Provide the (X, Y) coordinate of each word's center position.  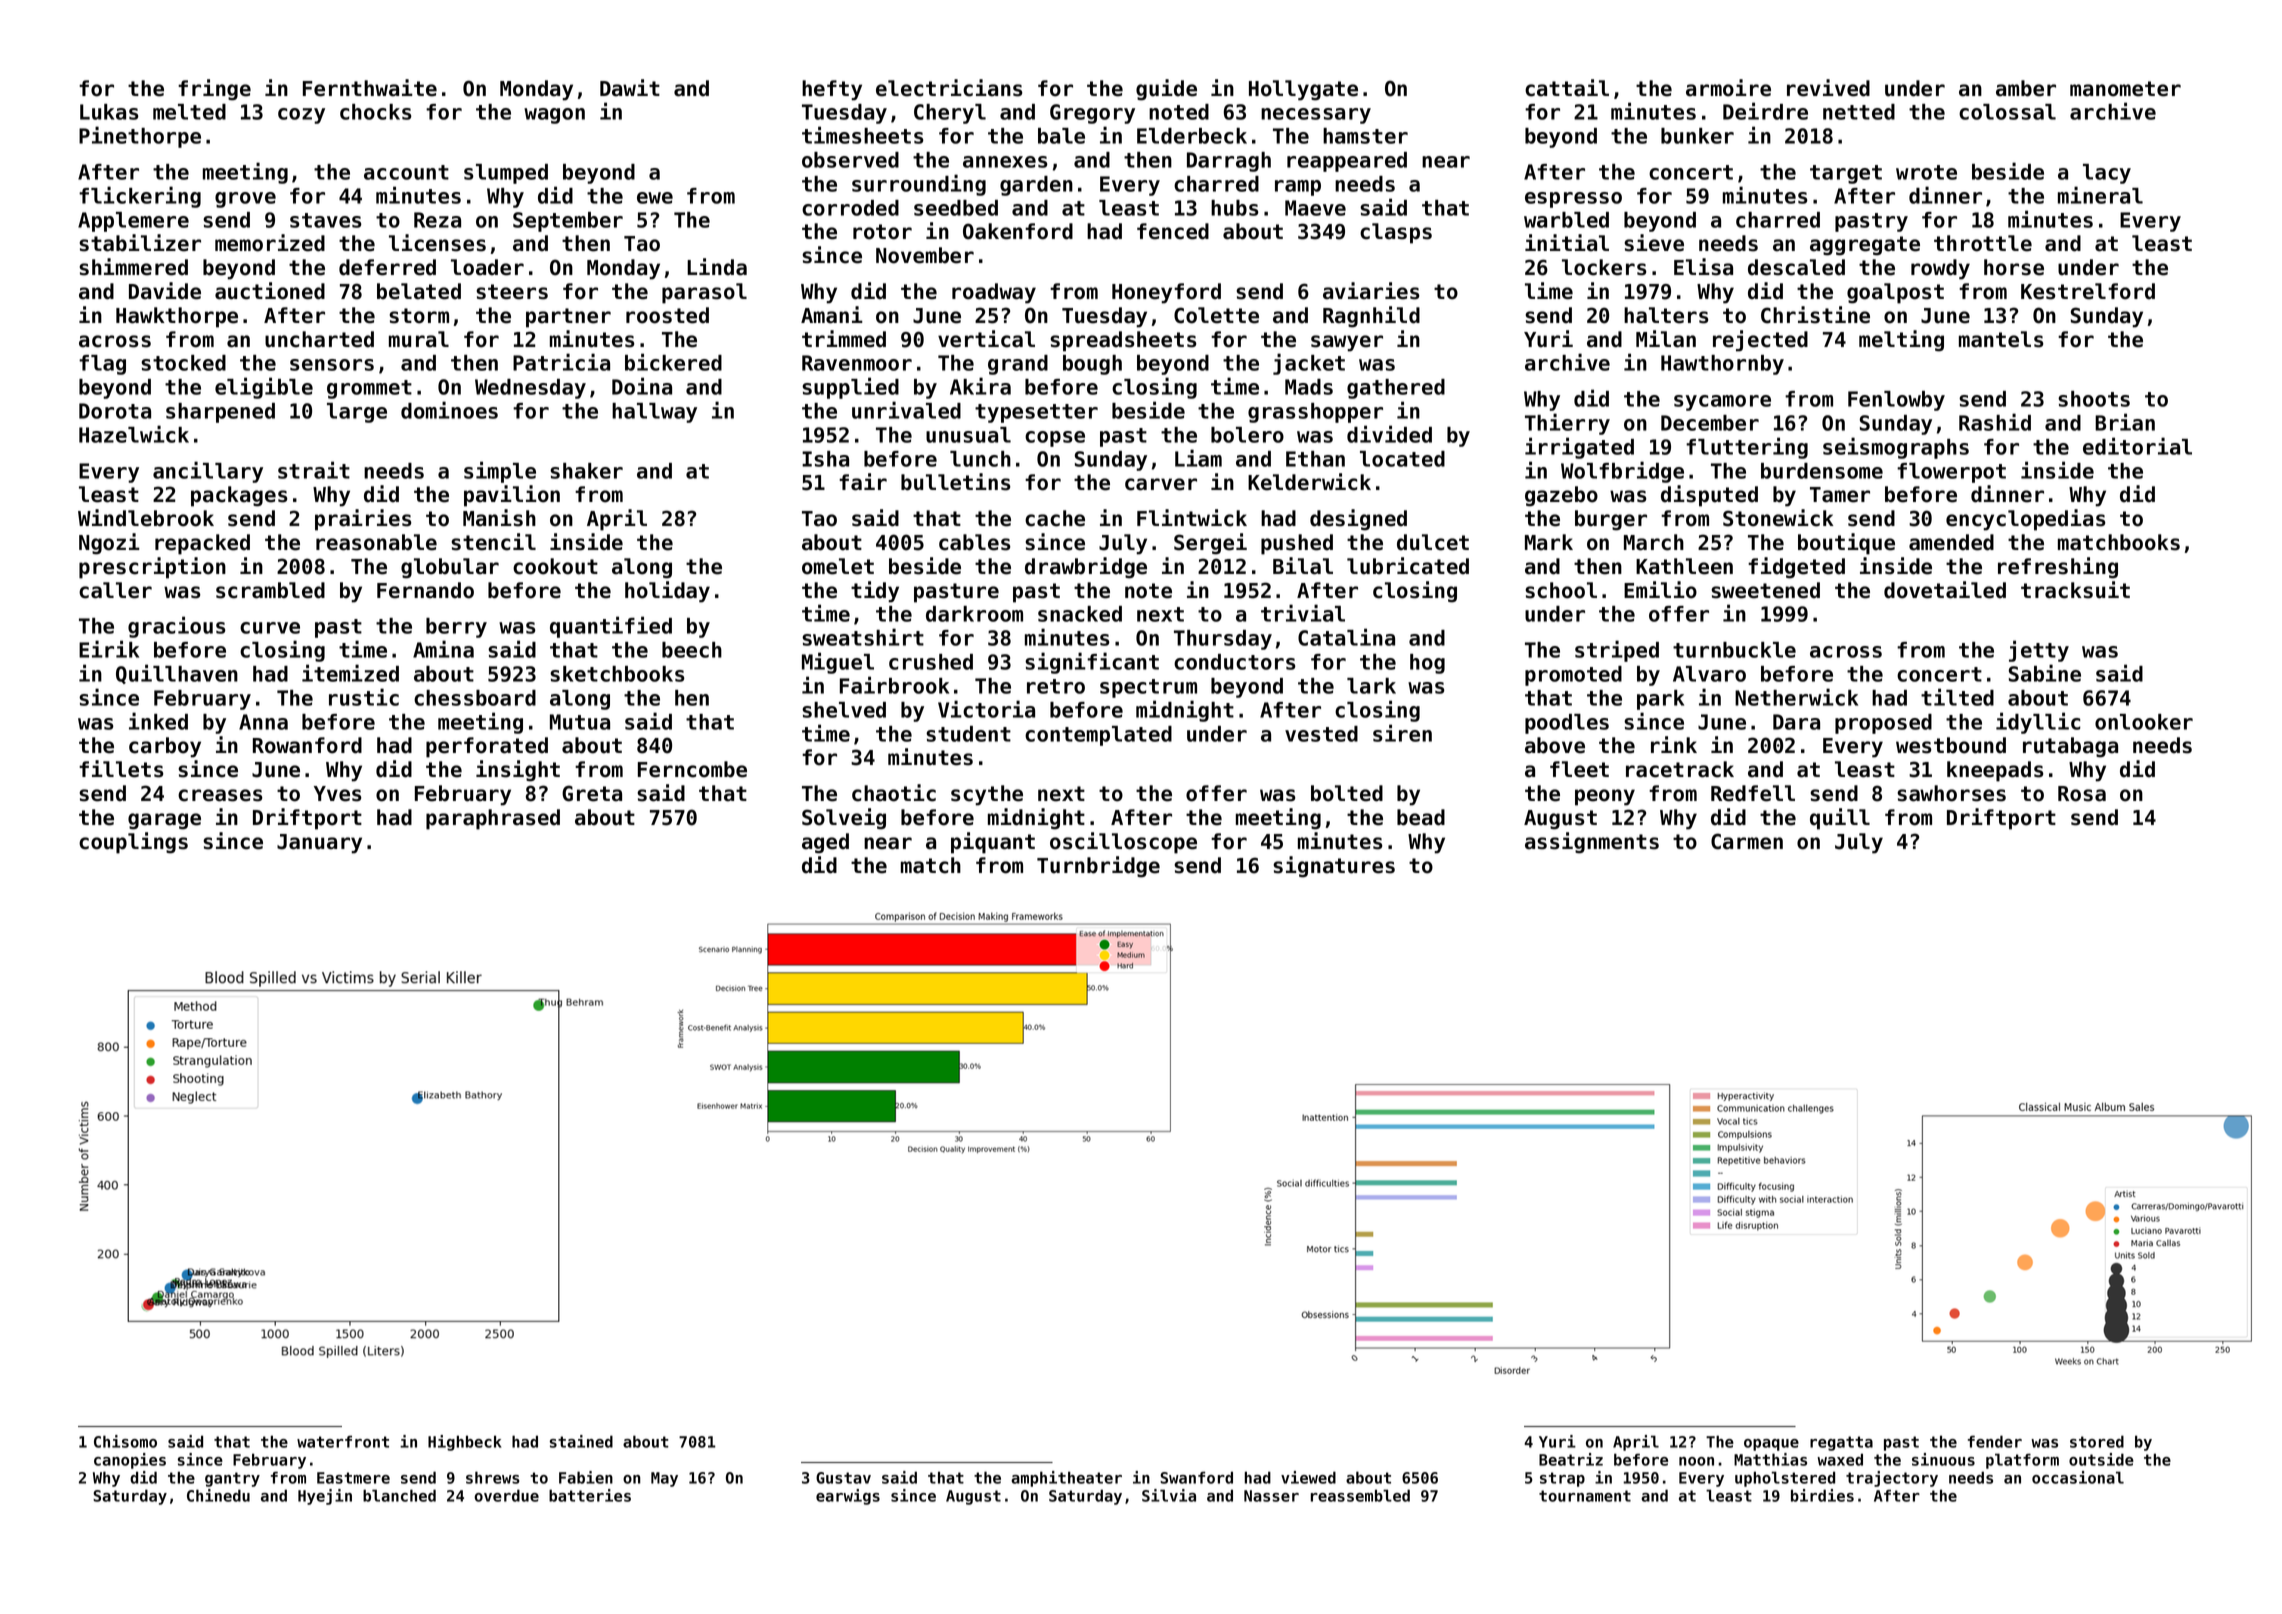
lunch (980, 459)
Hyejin (325, 1497)
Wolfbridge (1622, 472)
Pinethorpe (140, 137)
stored (2097, 1441)
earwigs (848, 1497)
